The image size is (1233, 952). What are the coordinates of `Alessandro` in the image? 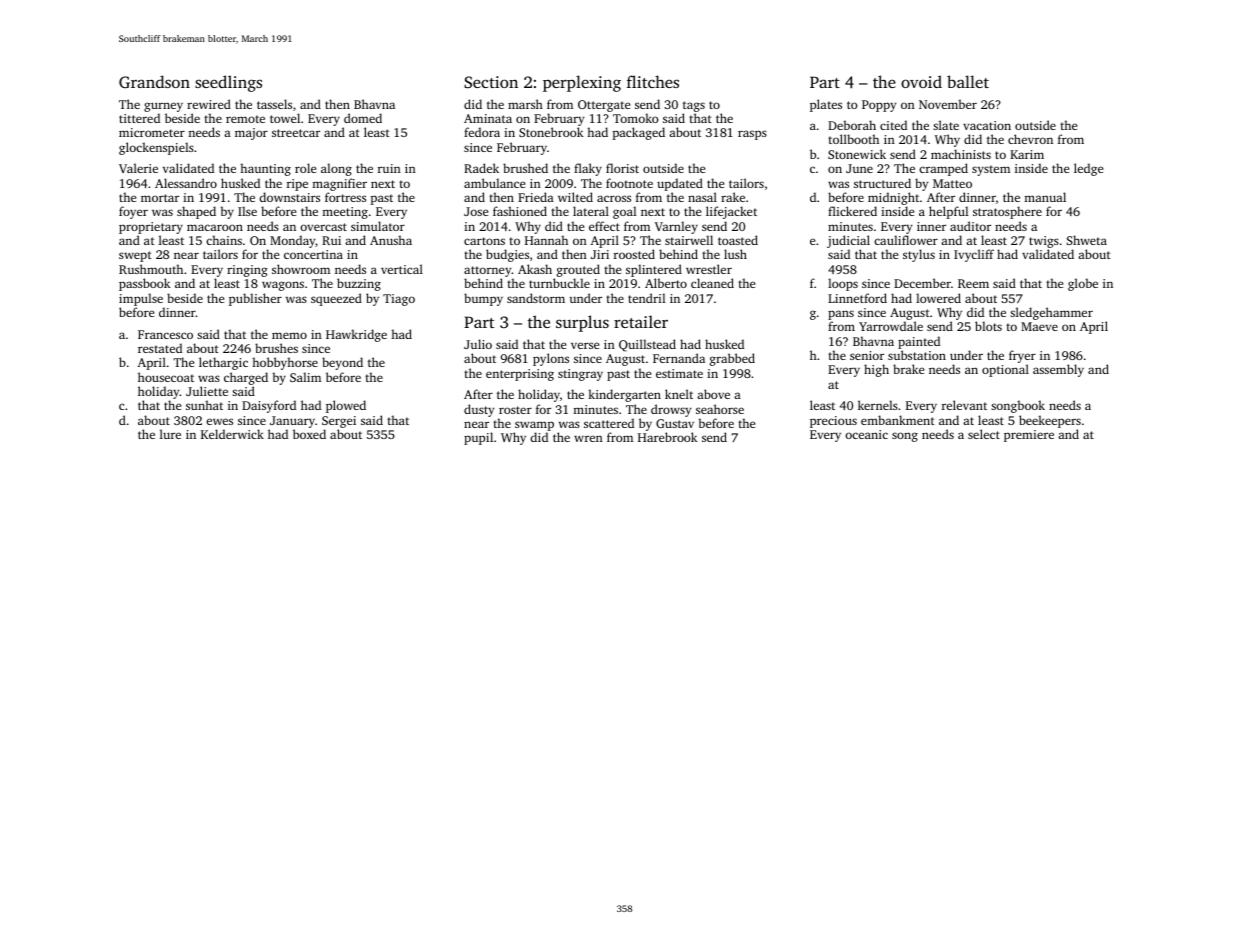 It's located at (186, 183).
